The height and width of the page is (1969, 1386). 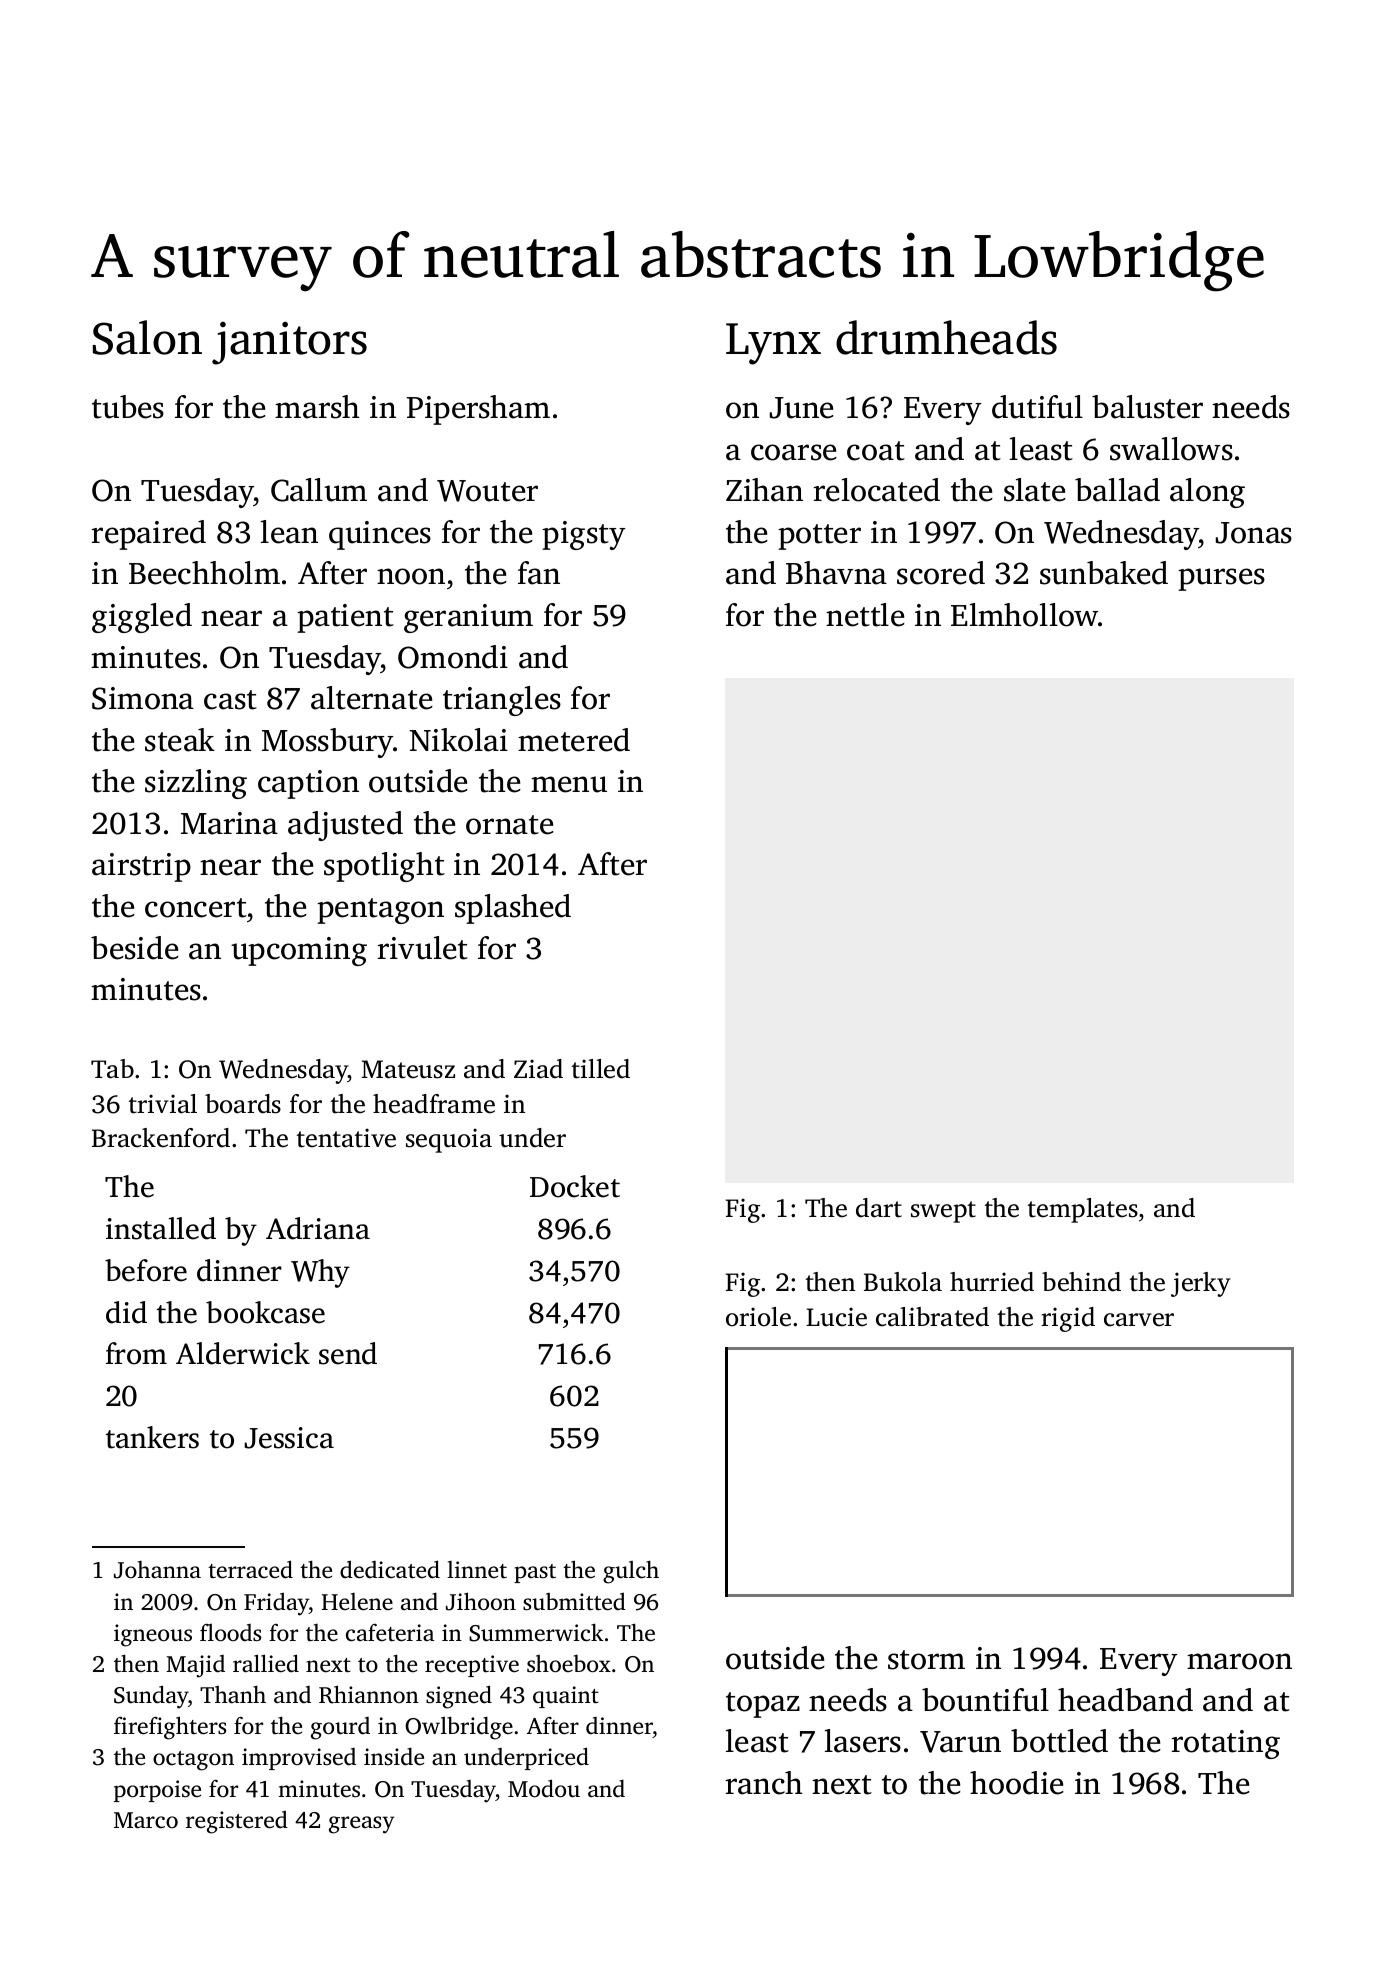 I want to click on rigid, so click(x=1068, y=1319).
